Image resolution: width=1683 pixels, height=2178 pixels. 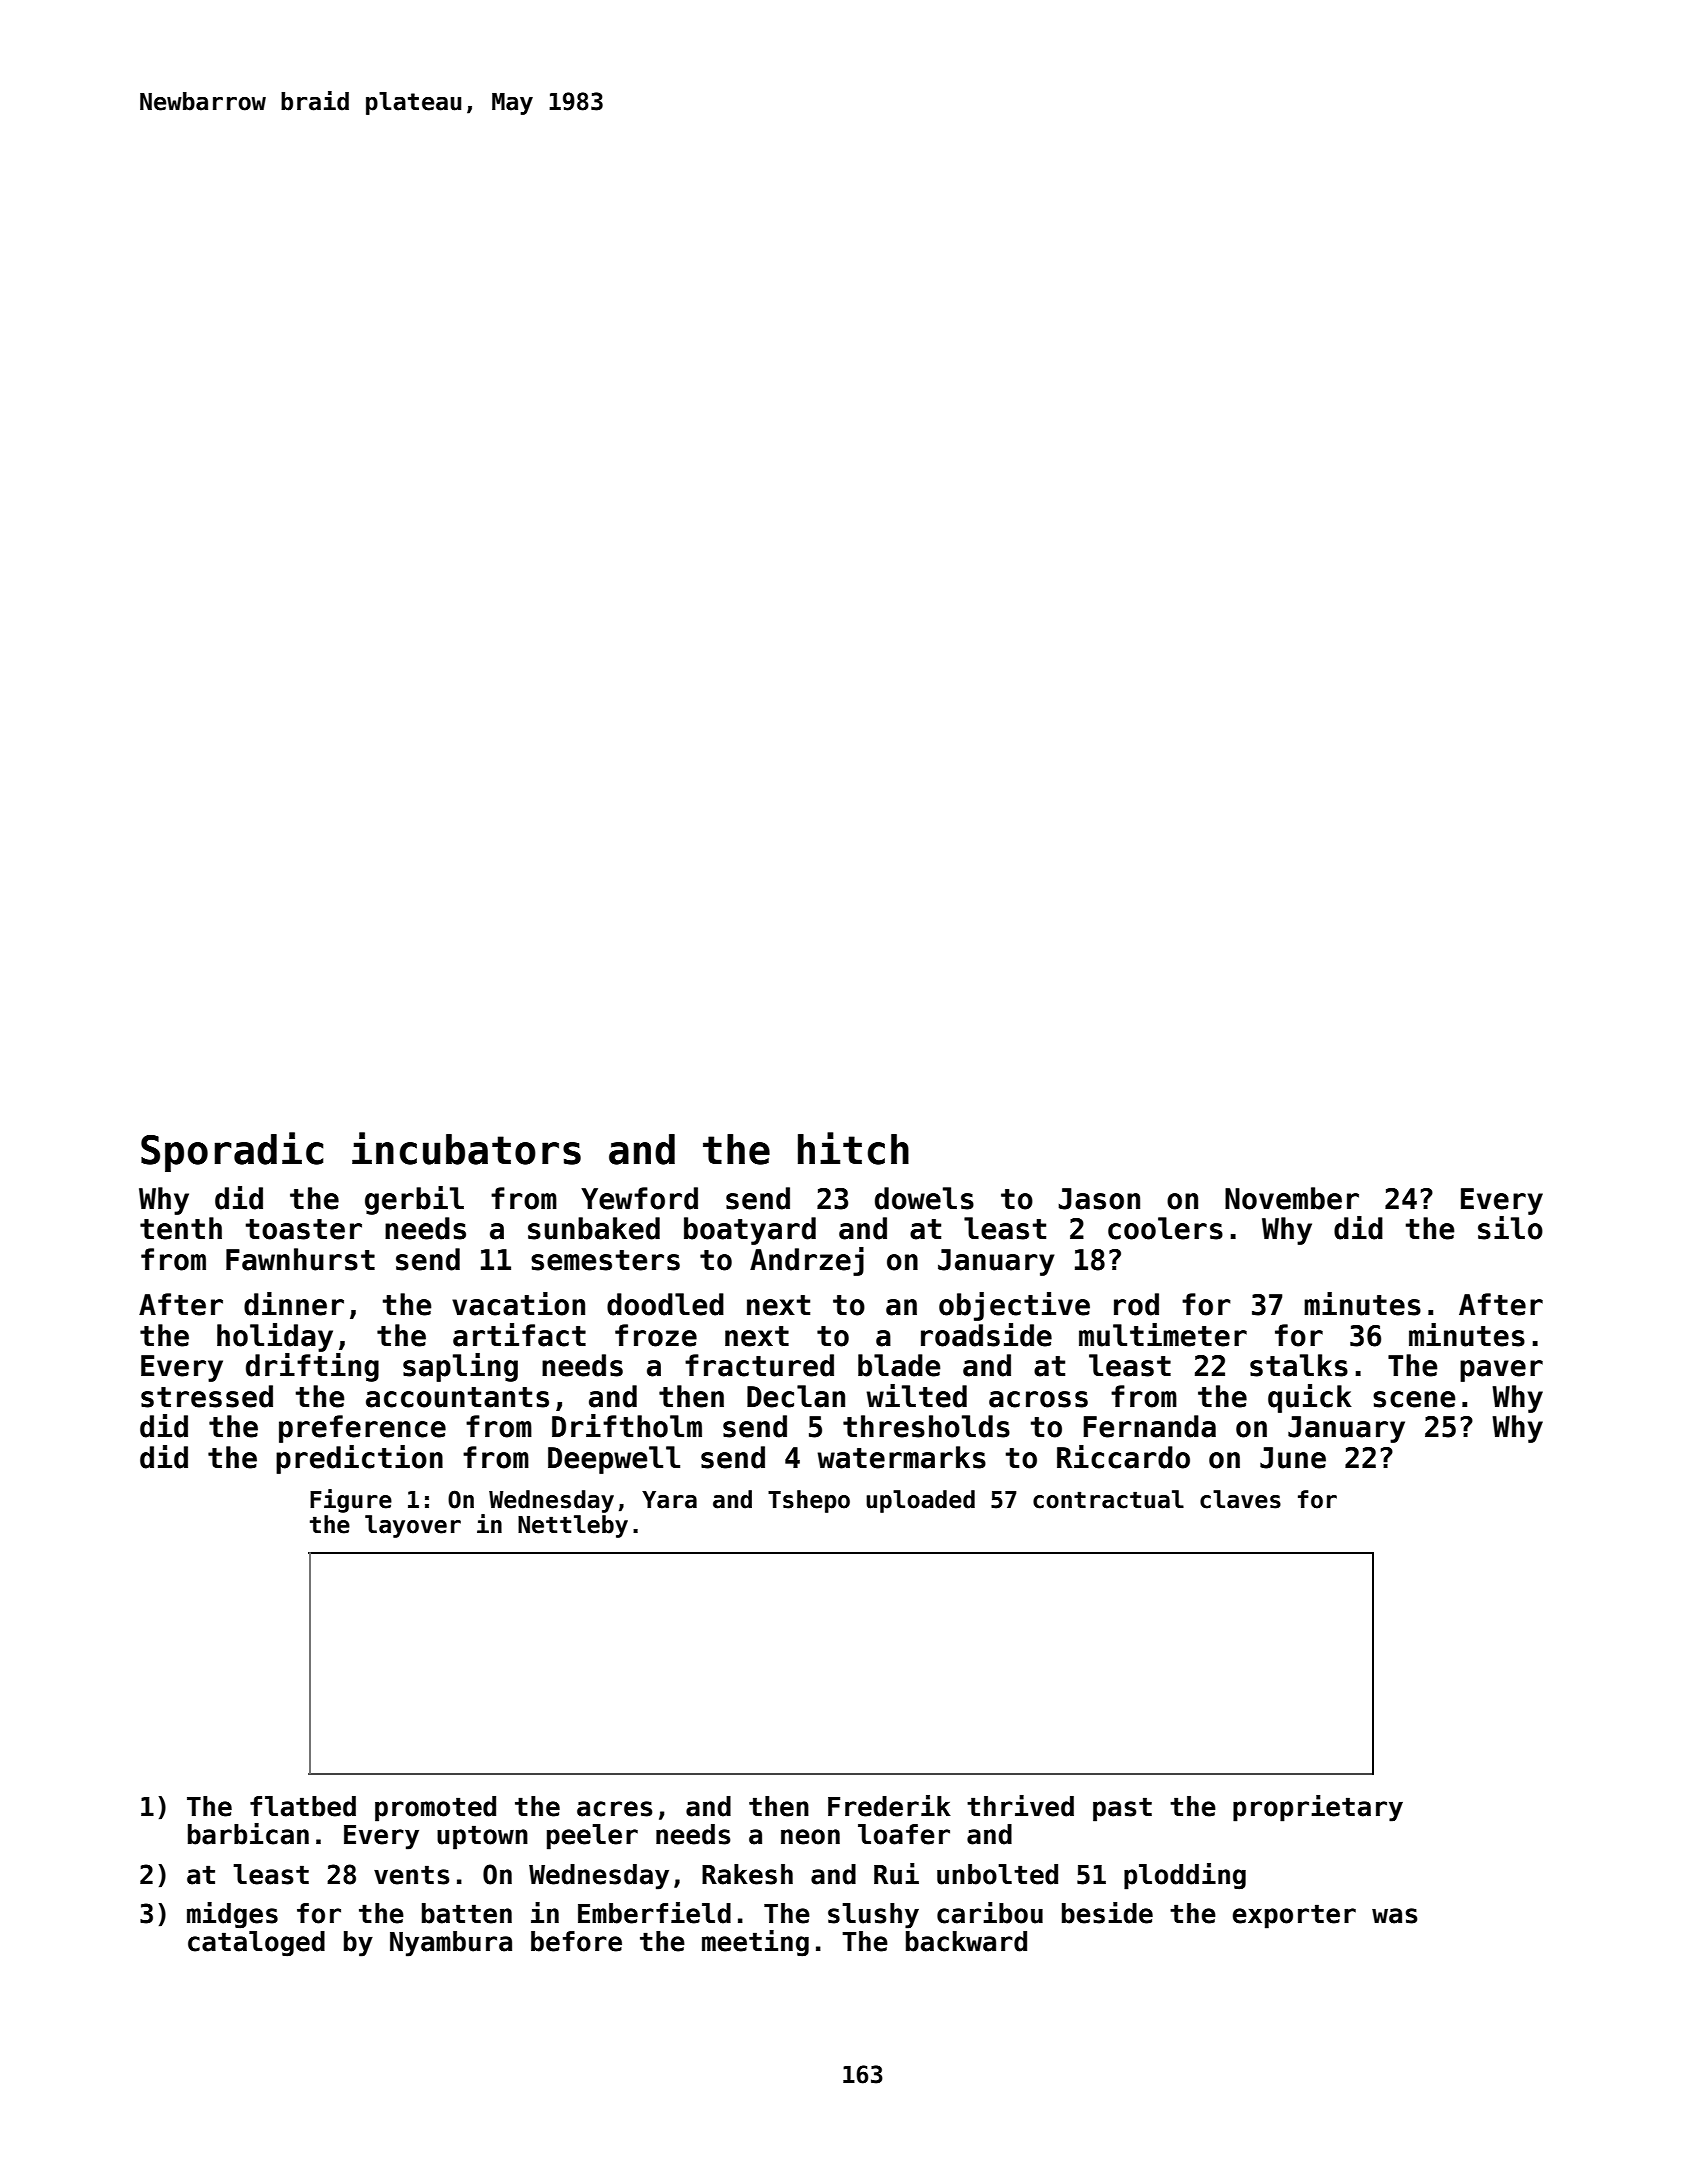 I want to click on tenth, so click(x=181, y=1228).
